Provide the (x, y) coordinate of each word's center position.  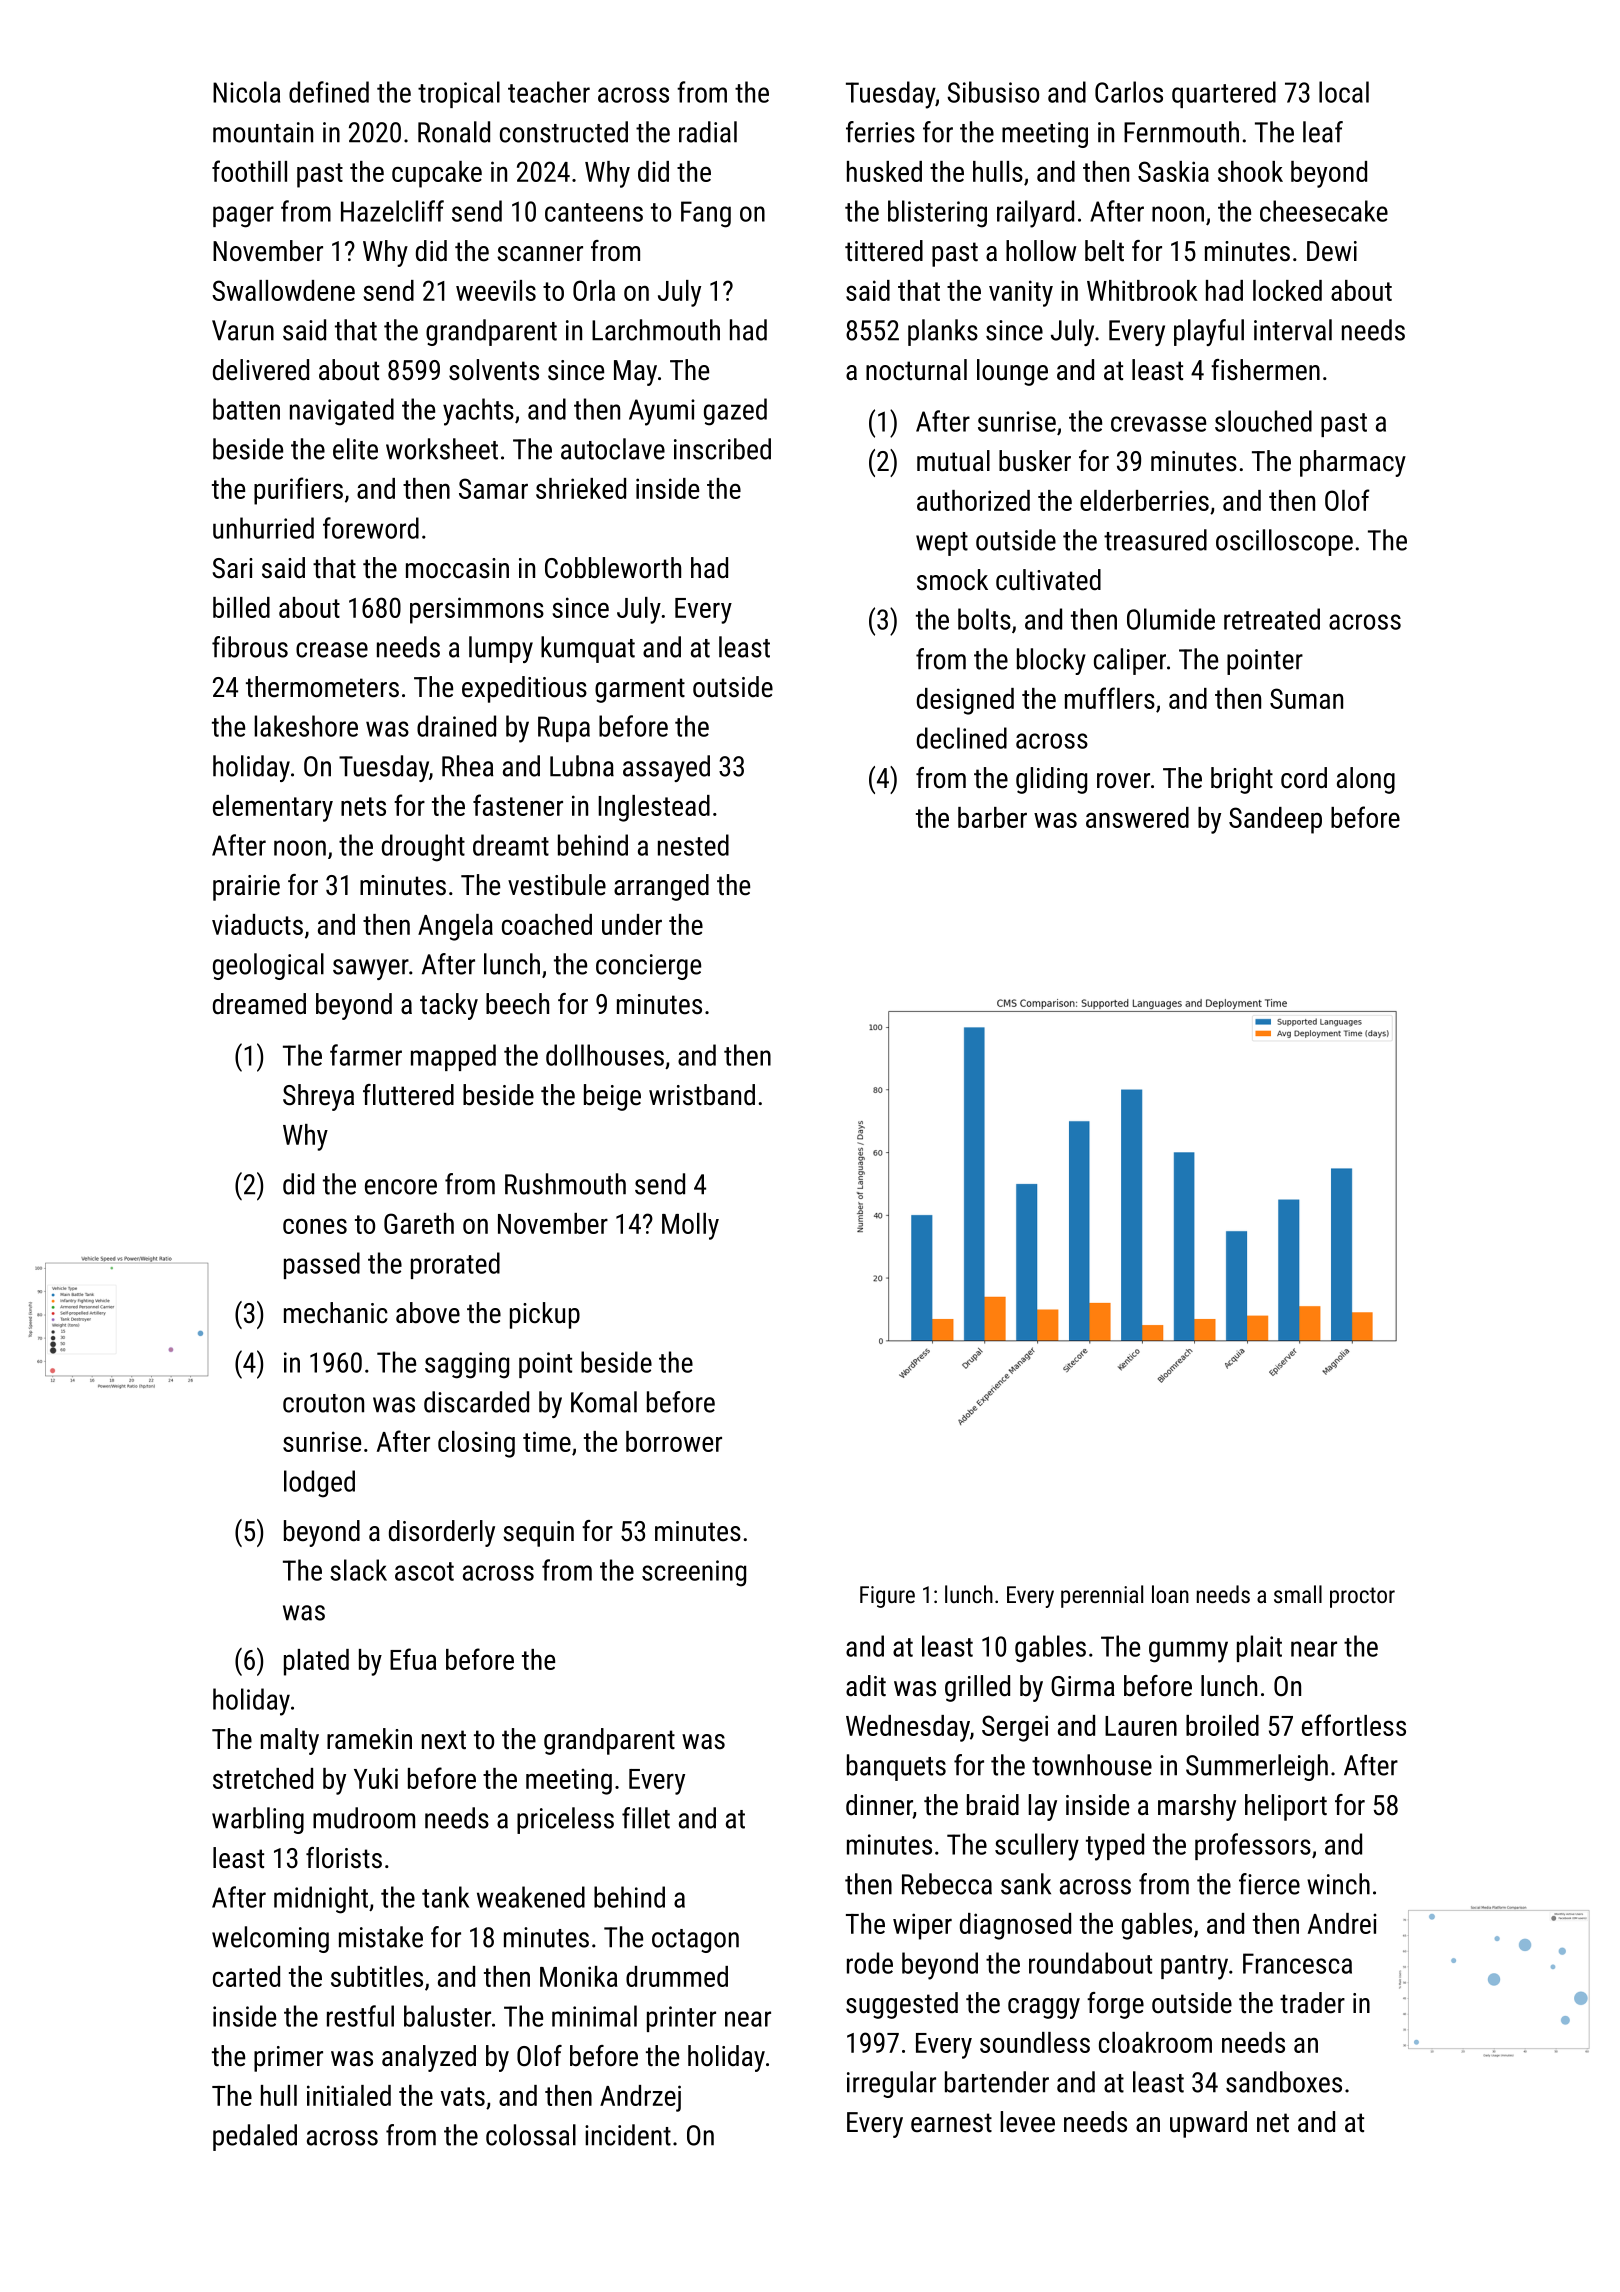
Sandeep (1275, 820)
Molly (690, 1226)
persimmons (477, 610)
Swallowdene (283, 290)
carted (246, 1976)
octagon (695, 1941)
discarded (476, 1402)
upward (1208, 2124)
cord (1304, 778)
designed (965, 701)
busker (1035, 461)
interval (1293, 330)
